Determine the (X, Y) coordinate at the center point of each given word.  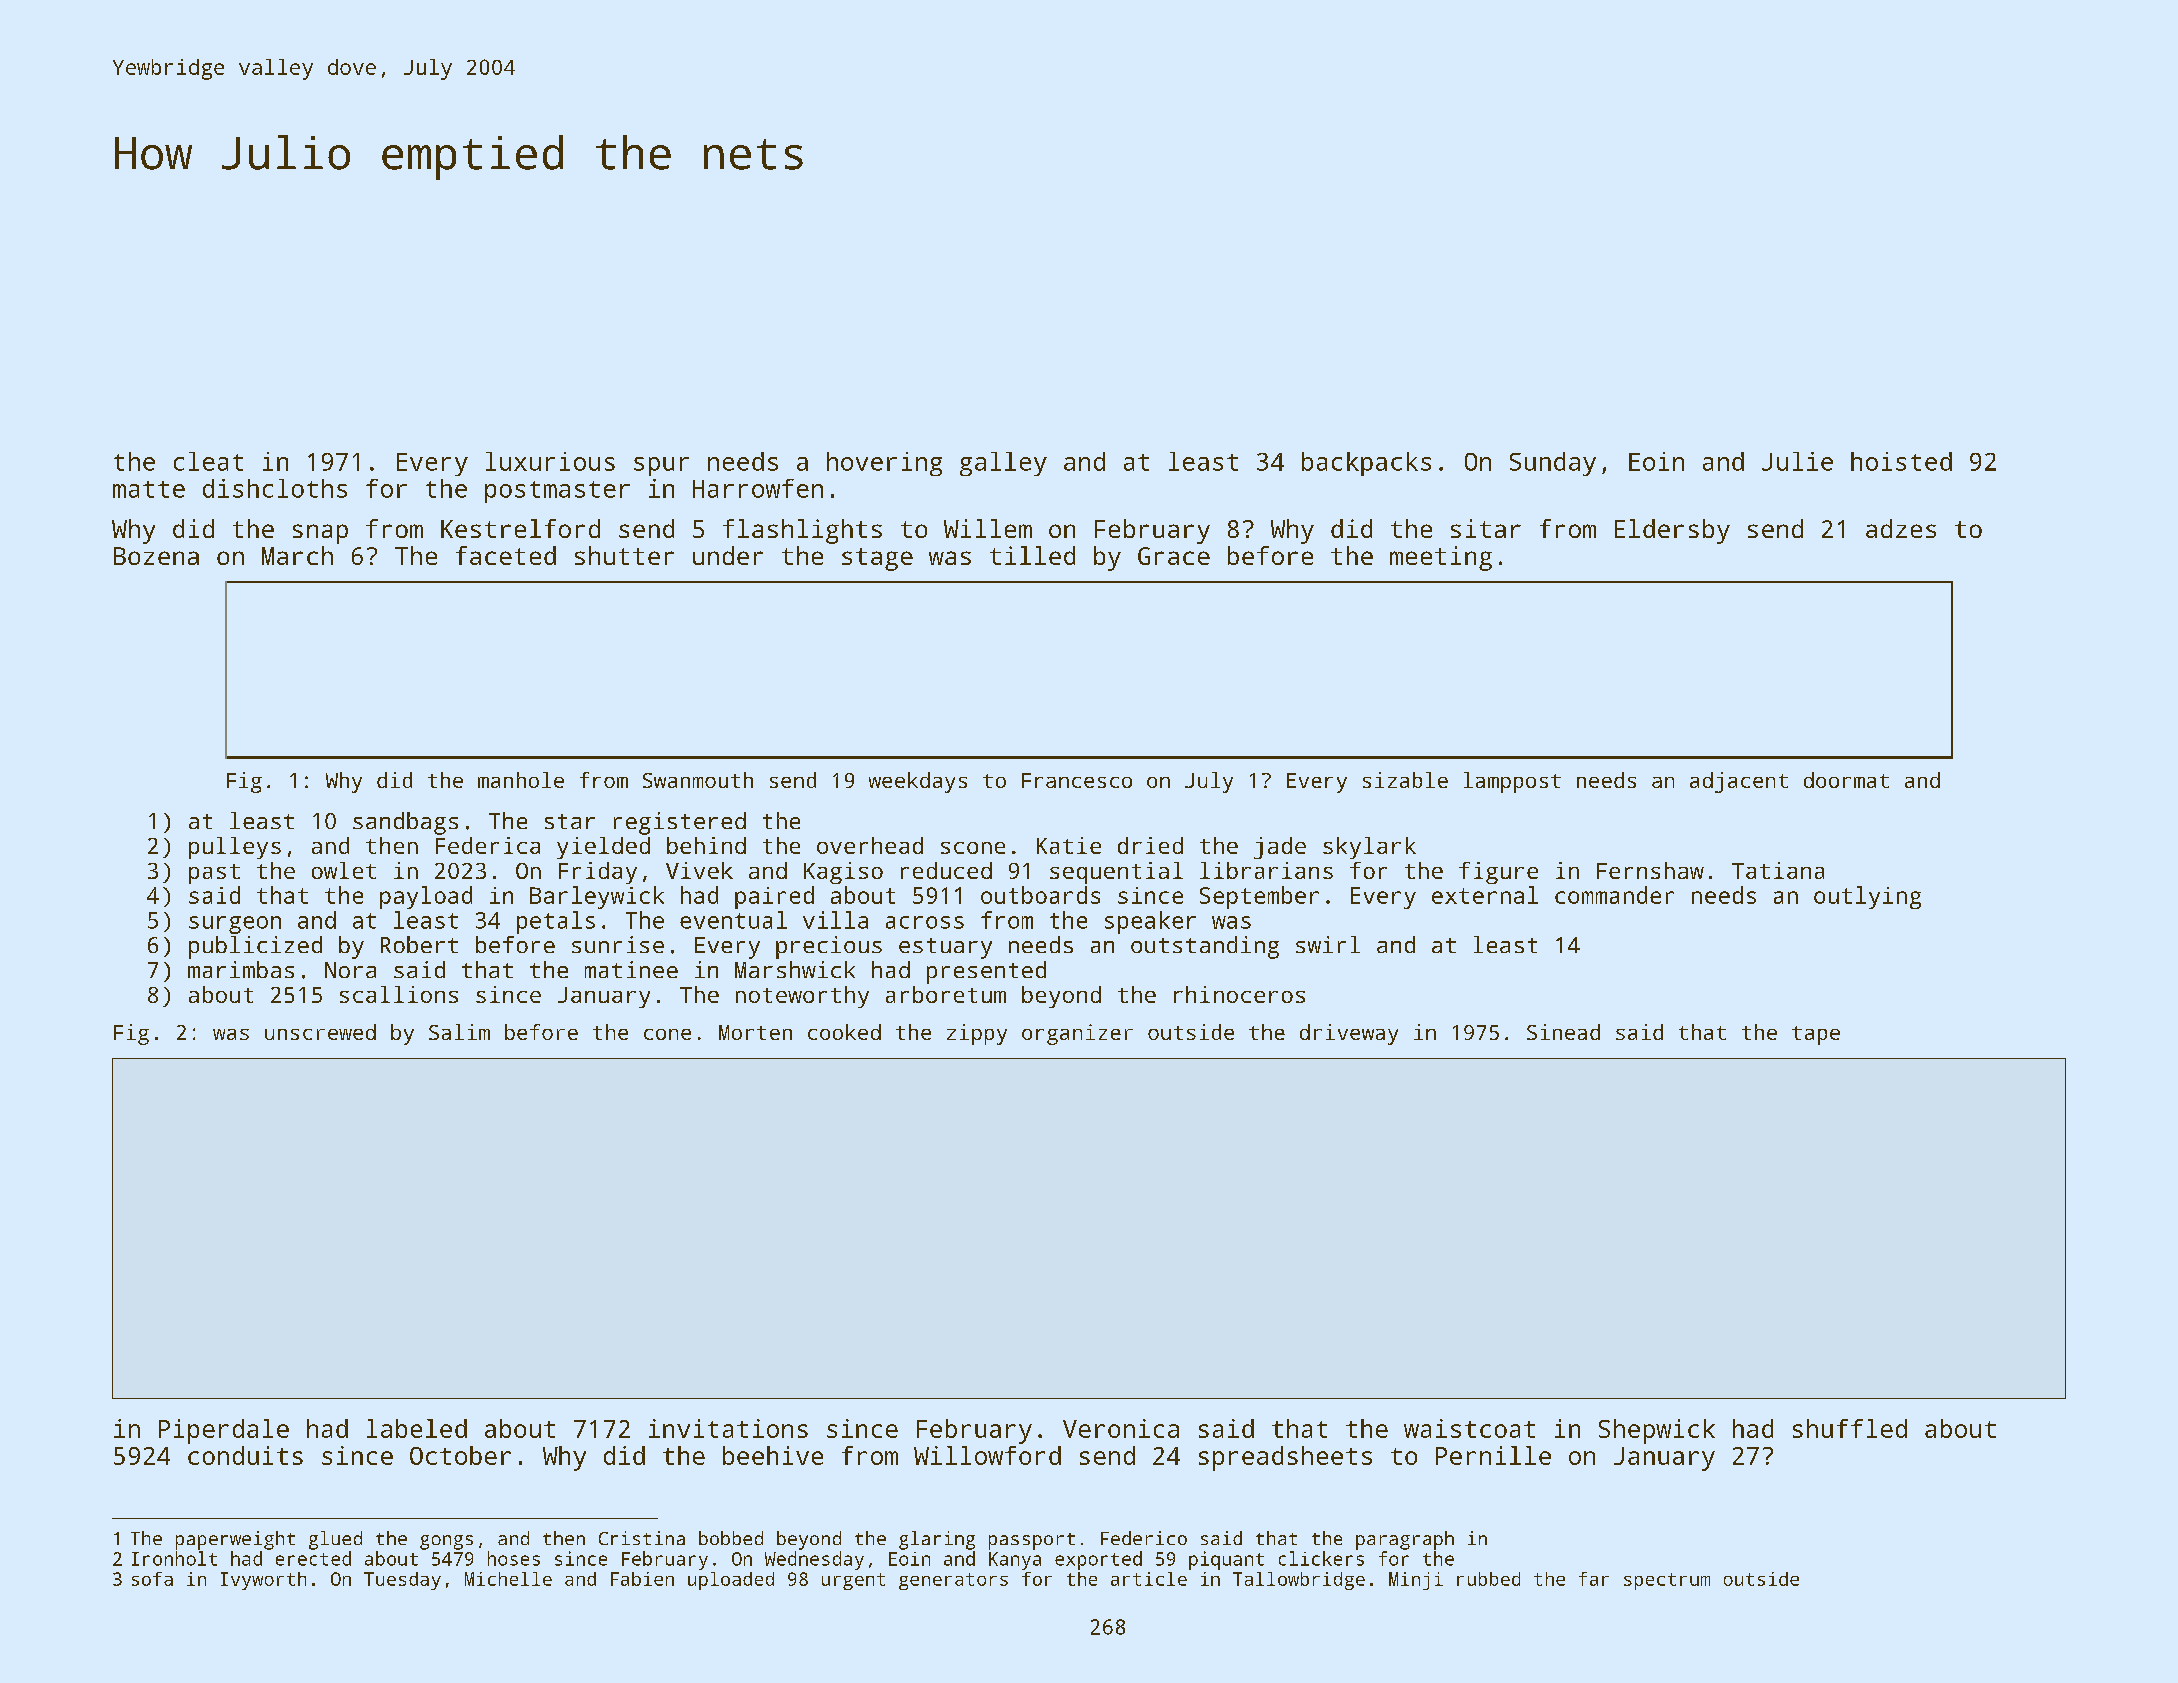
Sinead (1563, 1032)
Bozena (156, 556)
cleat (208, 461)
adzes (1901, 528)
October (460, 1455)
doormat (1846, 780)
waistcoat (1469, 1428)
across (925, 922)
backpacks (1366, 464)
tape (1816, 1035)
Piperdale (224, 1431)
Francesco (1077, 780)
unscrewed (320, 1032)
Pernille (1493, 1455)
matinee (631, 969)
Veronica (1121, 1428)
